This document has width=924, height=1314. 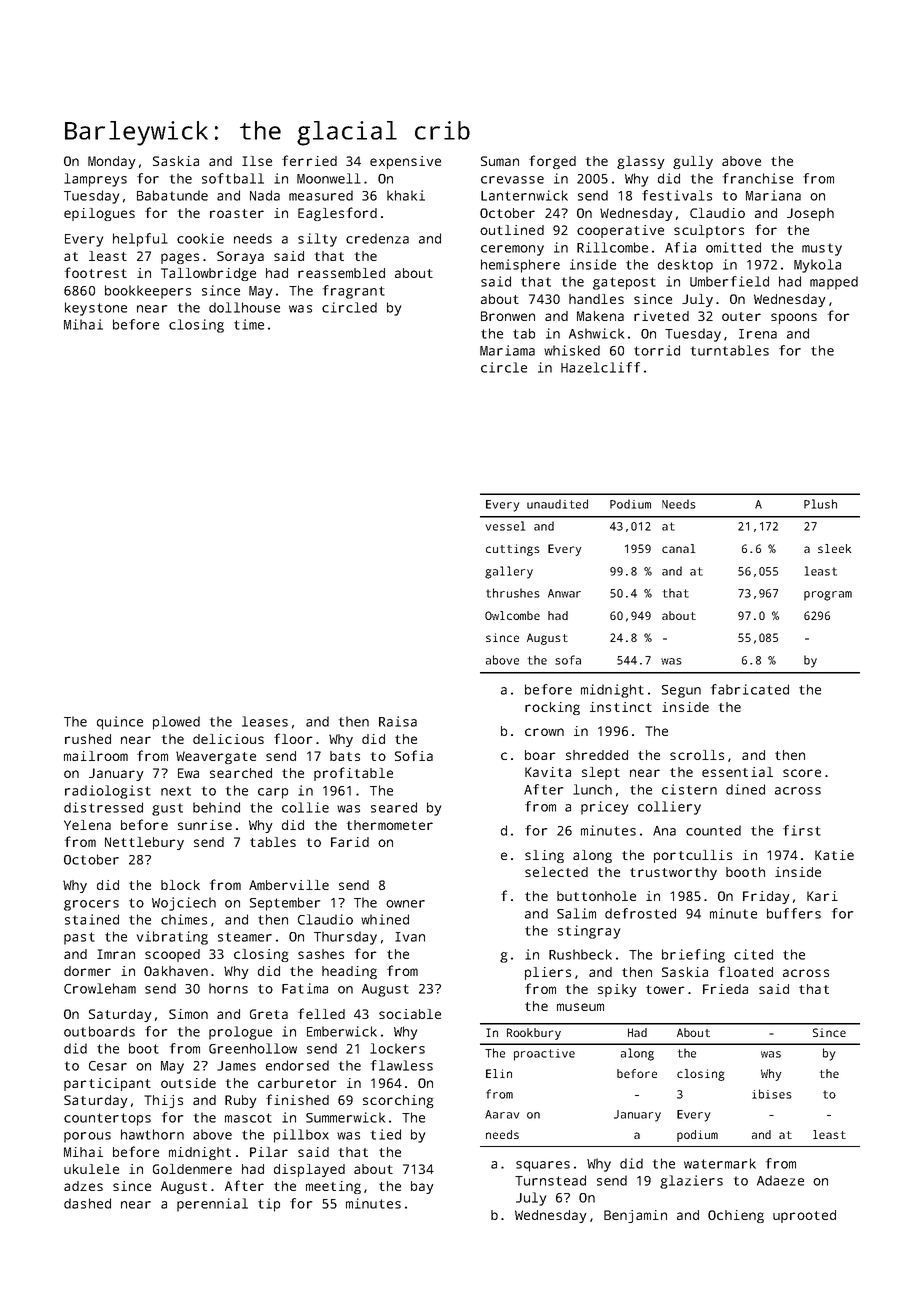 I want to click on gallery, so click(x=509, y=572).
